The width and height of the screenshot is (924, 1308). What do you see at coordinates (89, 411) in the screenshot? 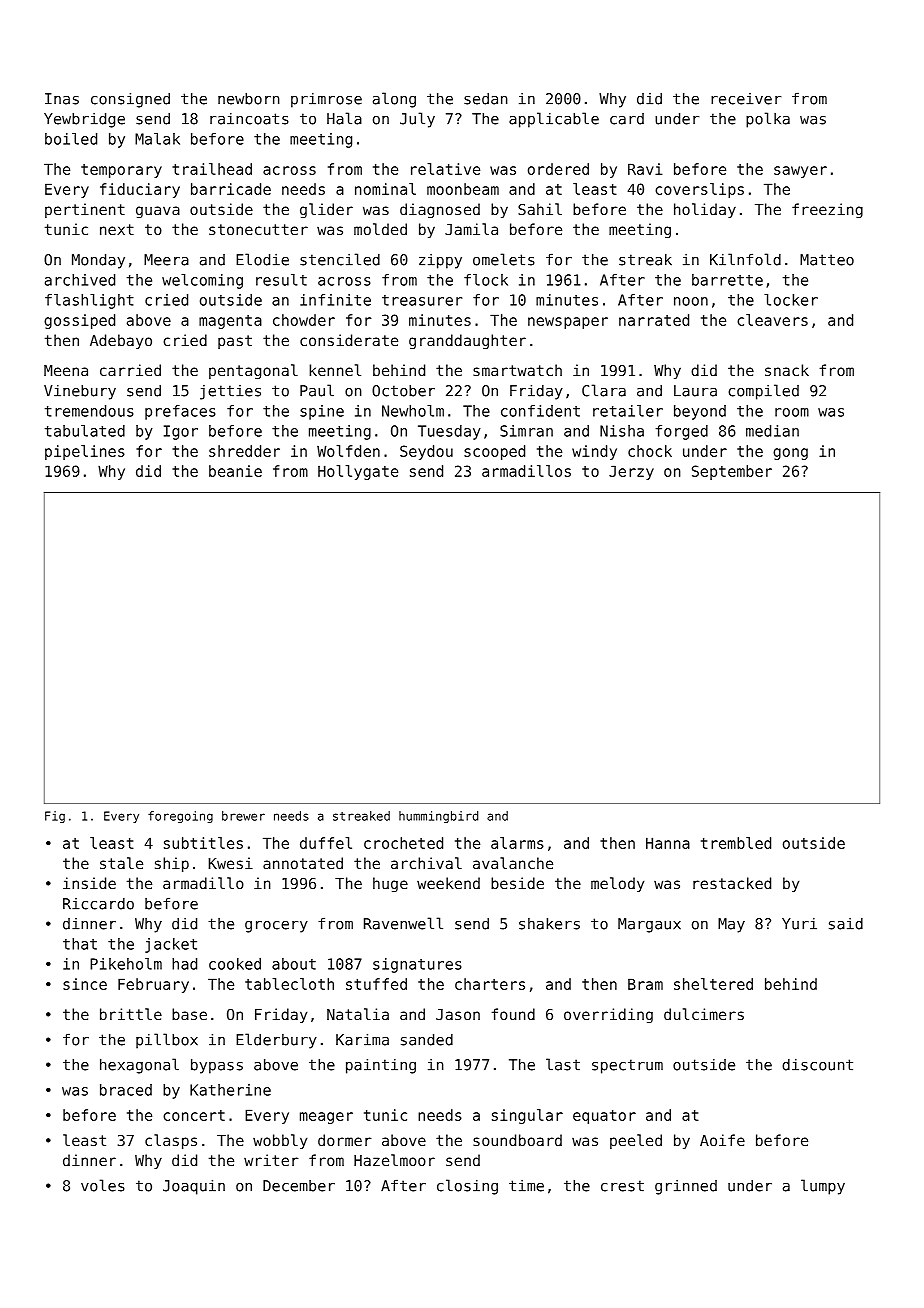
I see `tremendous` at bounding box center [89, 411].
